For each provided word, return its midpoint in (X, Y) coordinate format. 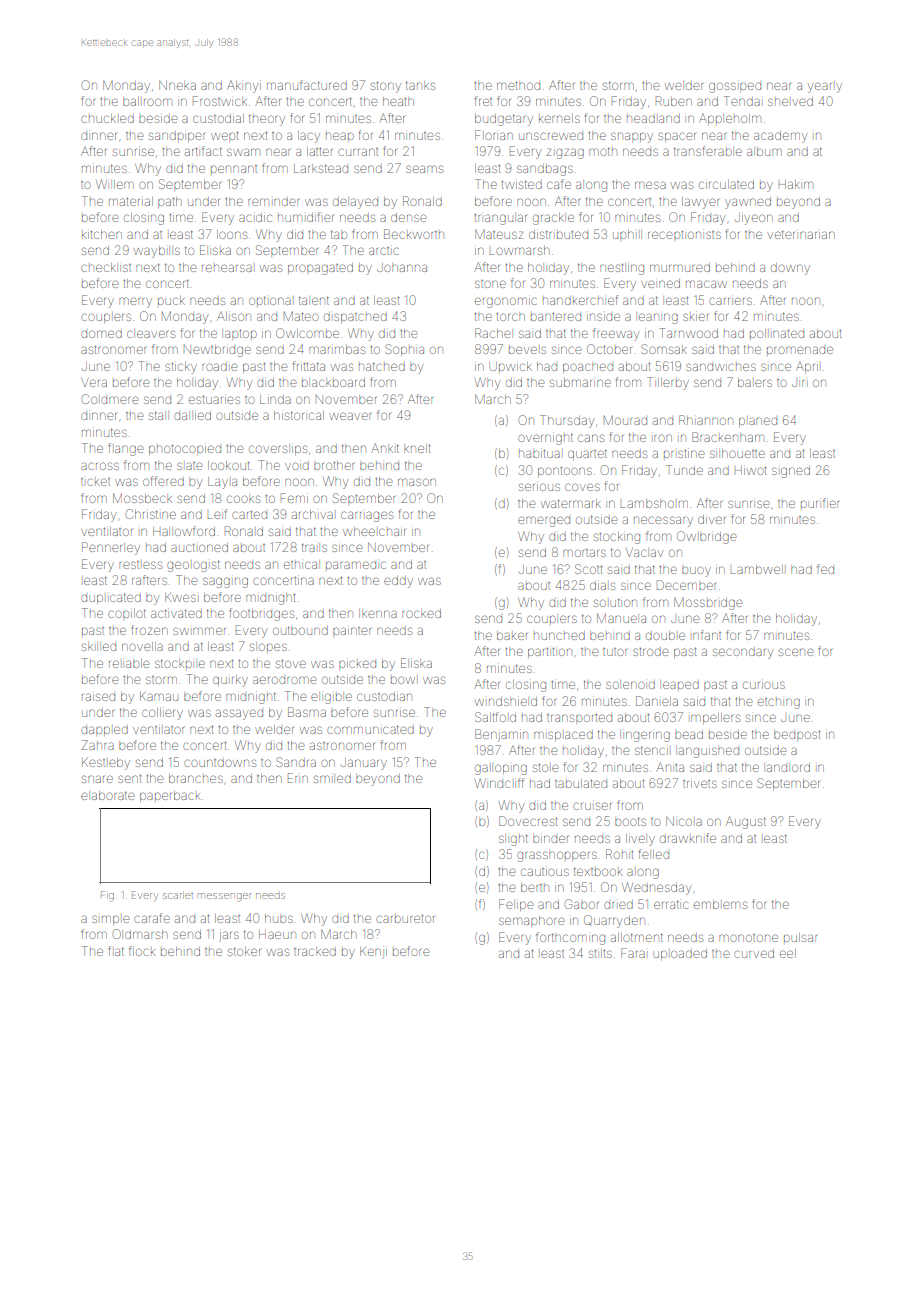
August (746, 822)
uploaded (680, 954)
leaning (658, 318)
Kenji (373, 952)
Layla (222, 483)
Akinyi (244, 87)
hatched (382, 366)
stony (386, 87)
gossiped (735, 87)
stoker (244, 951)
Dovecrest (528, 821)
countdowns (220, 763)
